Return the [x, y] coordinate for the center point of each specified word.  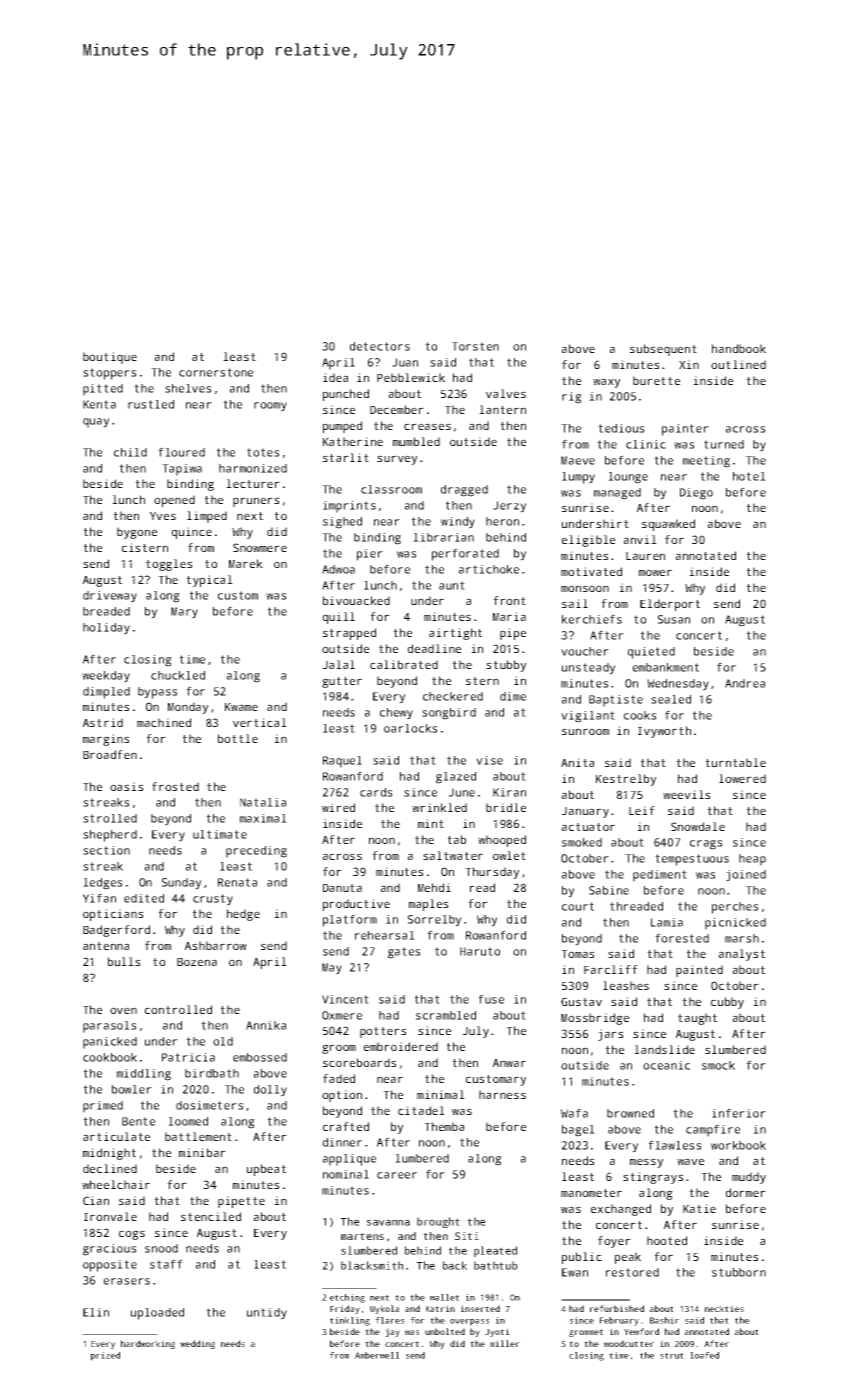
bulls [124, 961]
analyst [742, 955]
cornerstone [216, 372]
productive [356, 905]
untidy [267, 1314]
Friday [345, 1309]
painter [685, 430]
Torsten [475, 346]
